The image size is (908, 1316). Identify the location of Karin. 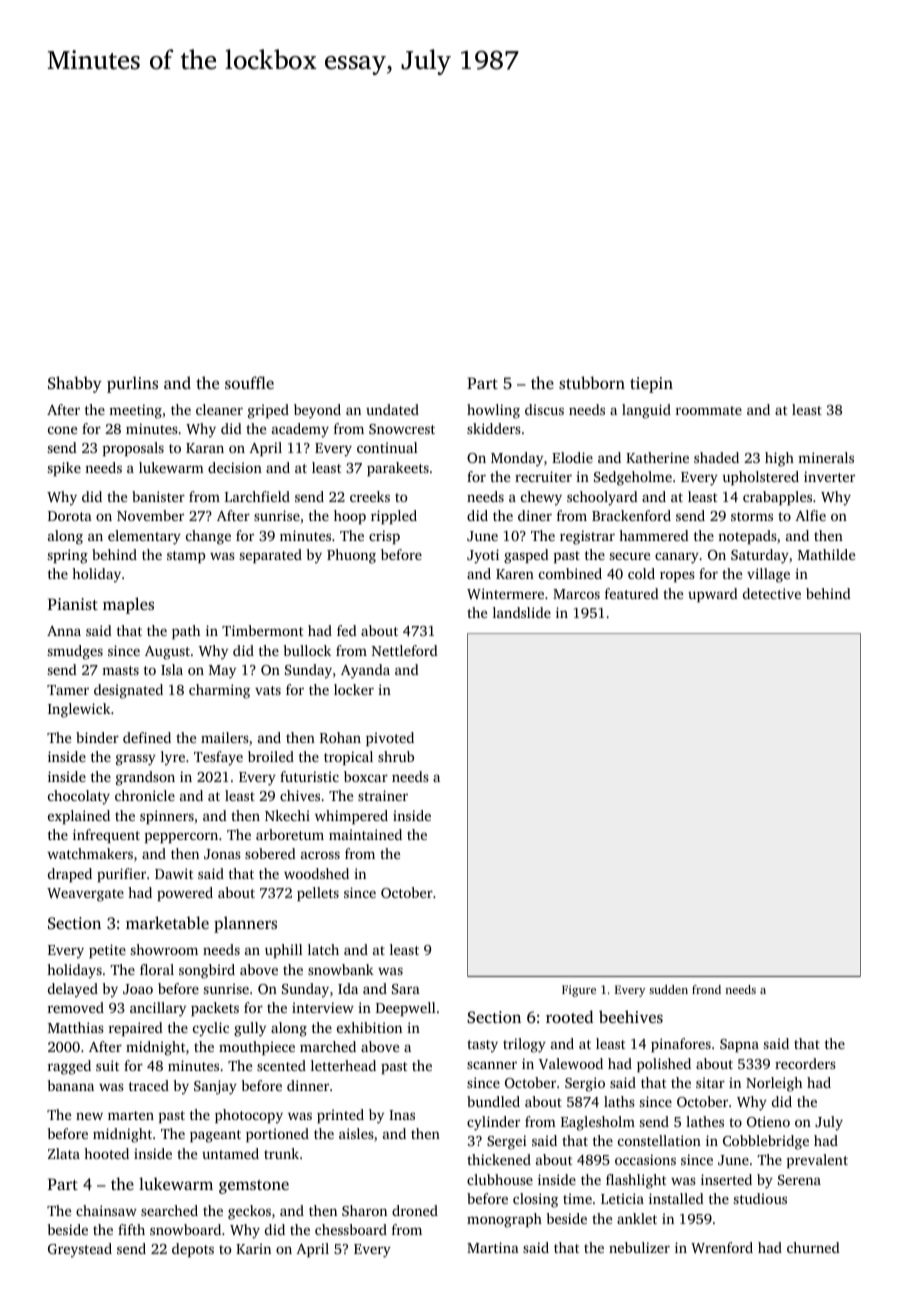
(253, 1248).
